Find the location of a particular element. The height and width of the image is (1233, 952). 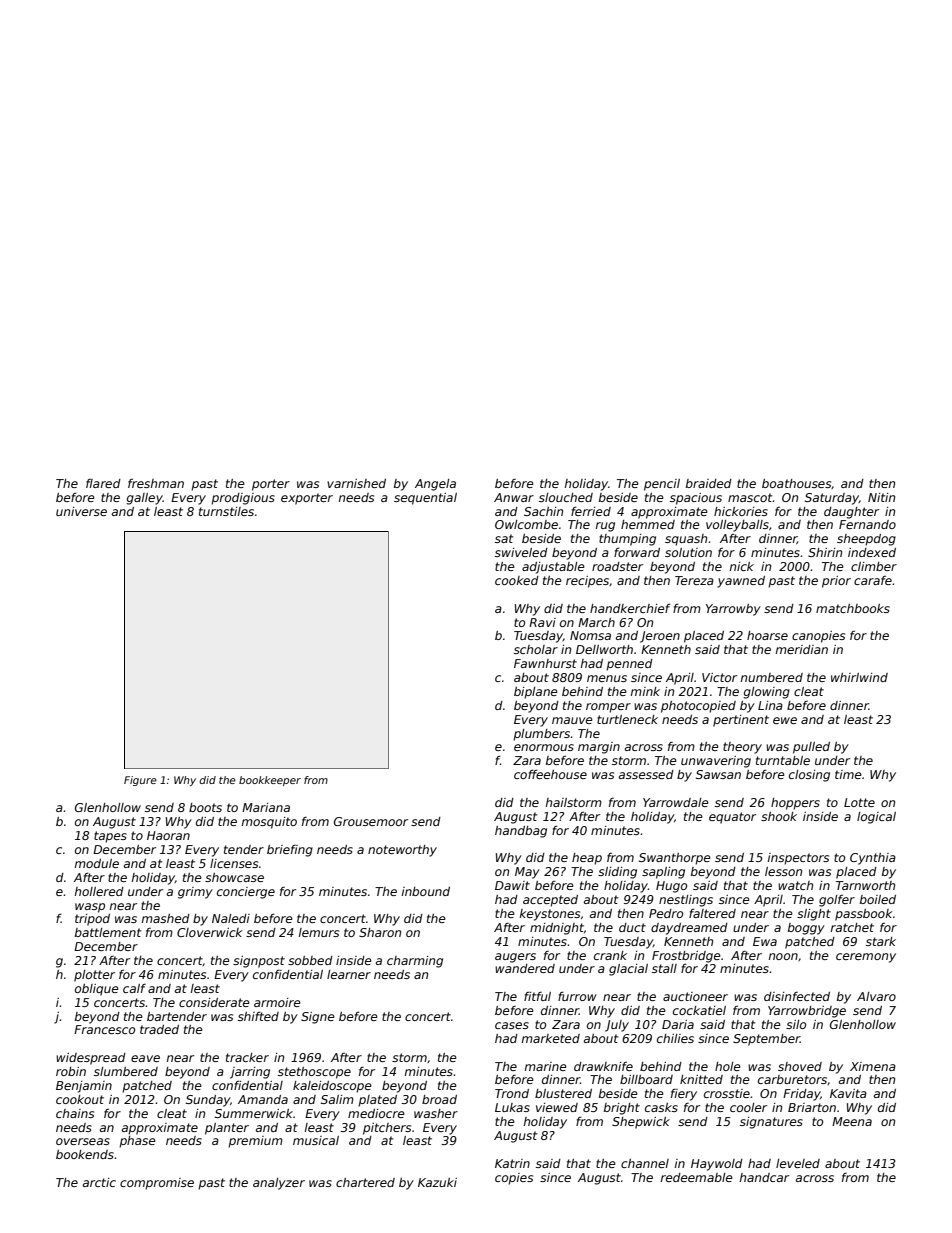

Grousemoor is located at coordinates (371, 821).
